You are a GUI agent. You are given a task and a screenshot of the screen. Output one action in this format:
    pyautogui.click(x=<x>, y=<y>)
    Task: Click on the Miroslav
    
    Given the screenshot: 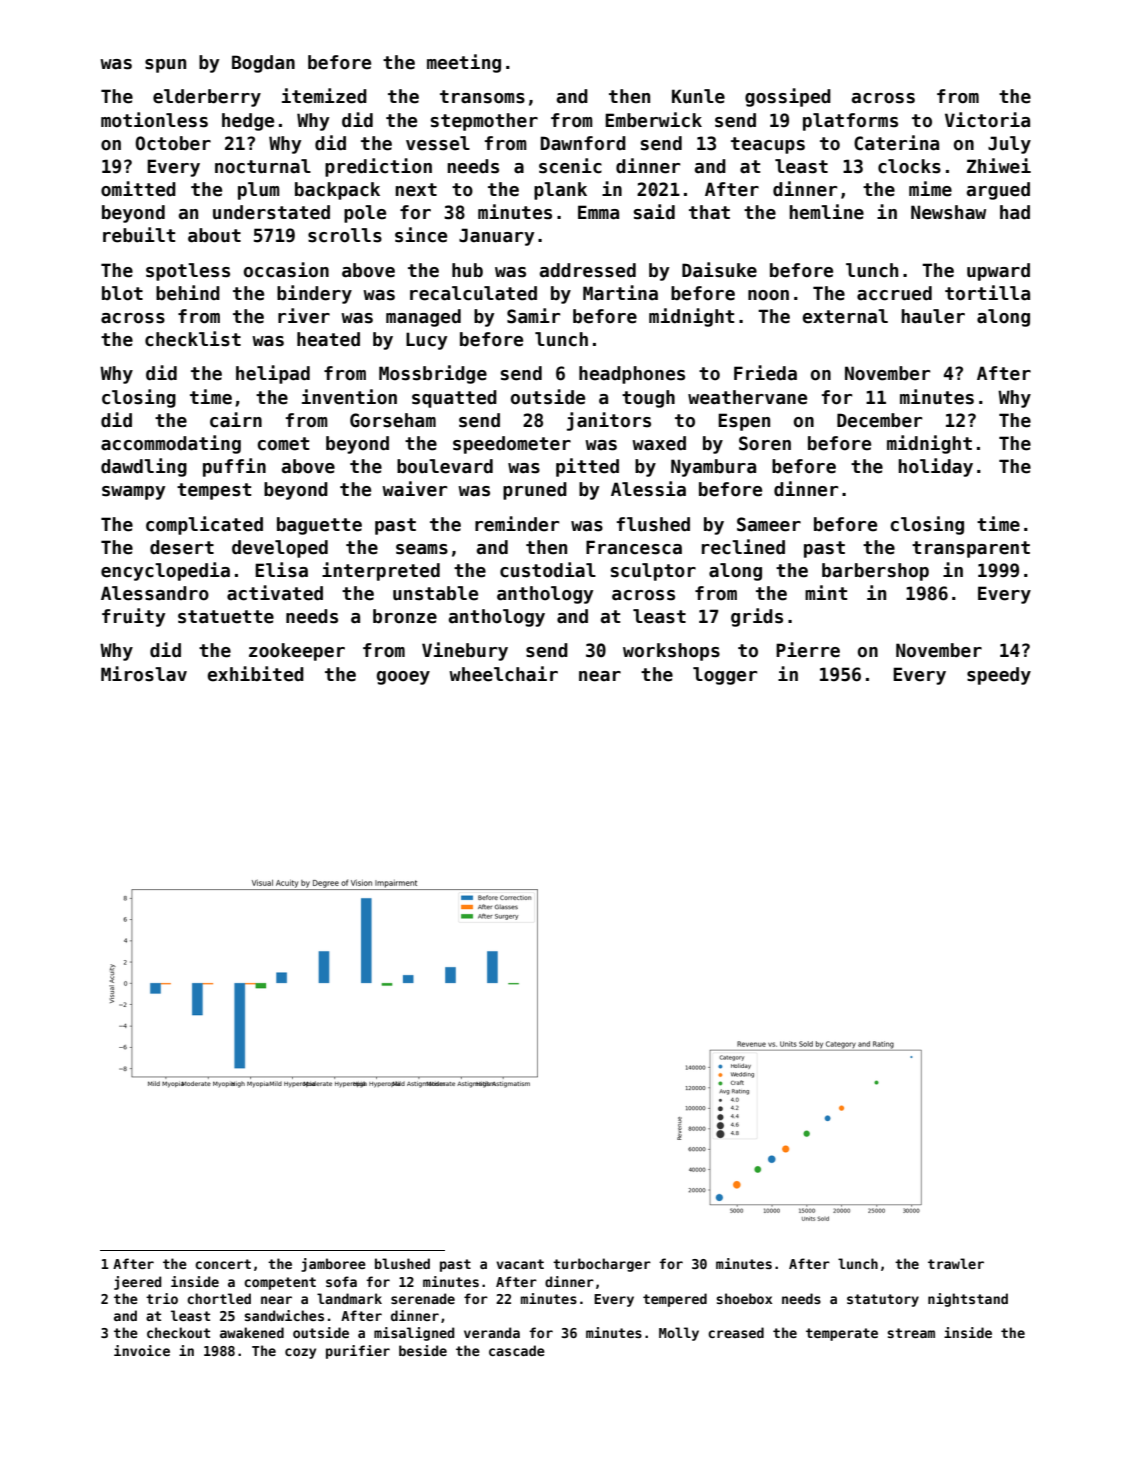 What is the action you would take?
    pyautogui.click(x=144, y=674)
